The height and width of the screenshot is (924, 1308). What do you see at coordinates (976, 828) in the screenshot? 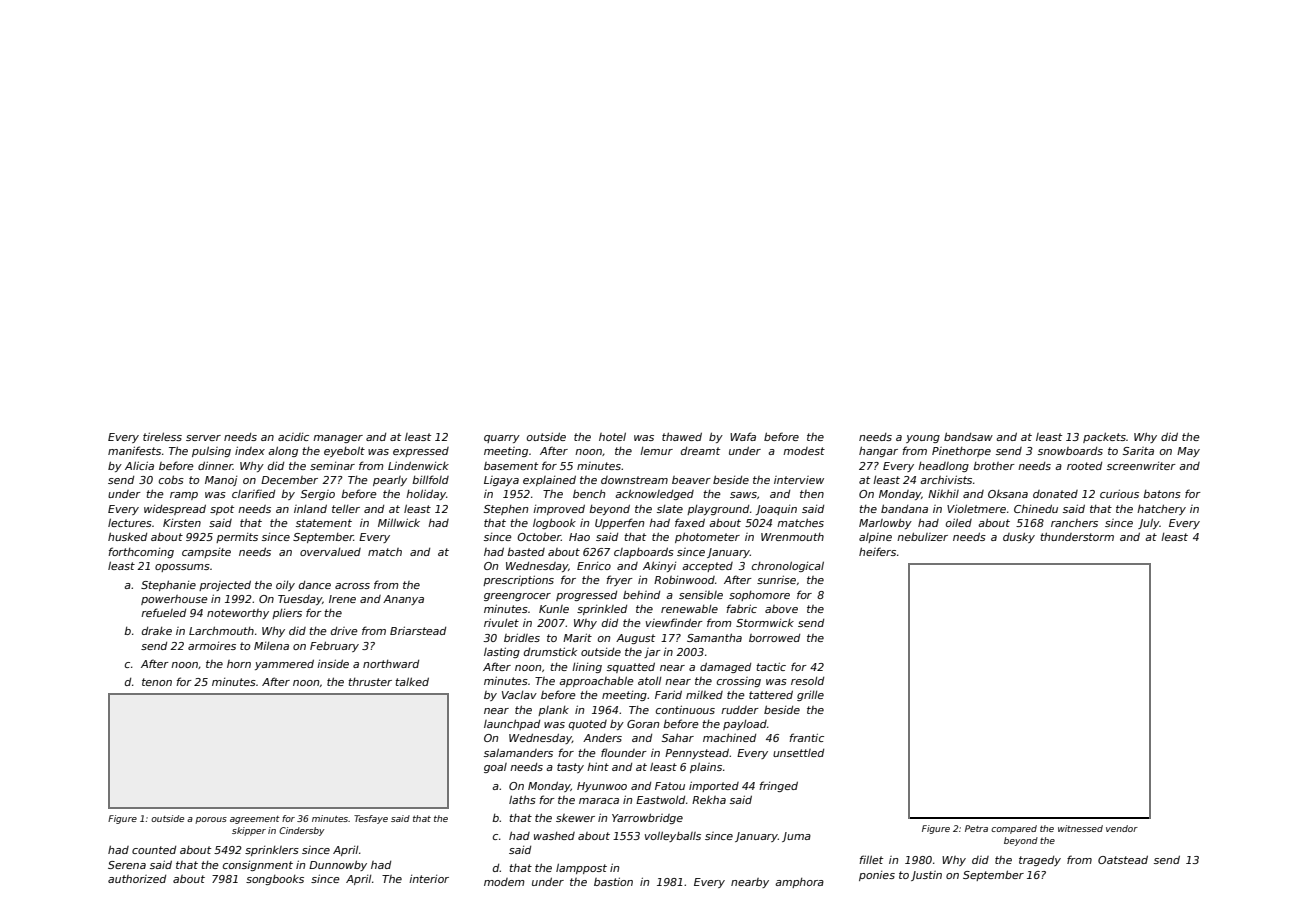
I see `Petra` at bounding box center [976, 828].
